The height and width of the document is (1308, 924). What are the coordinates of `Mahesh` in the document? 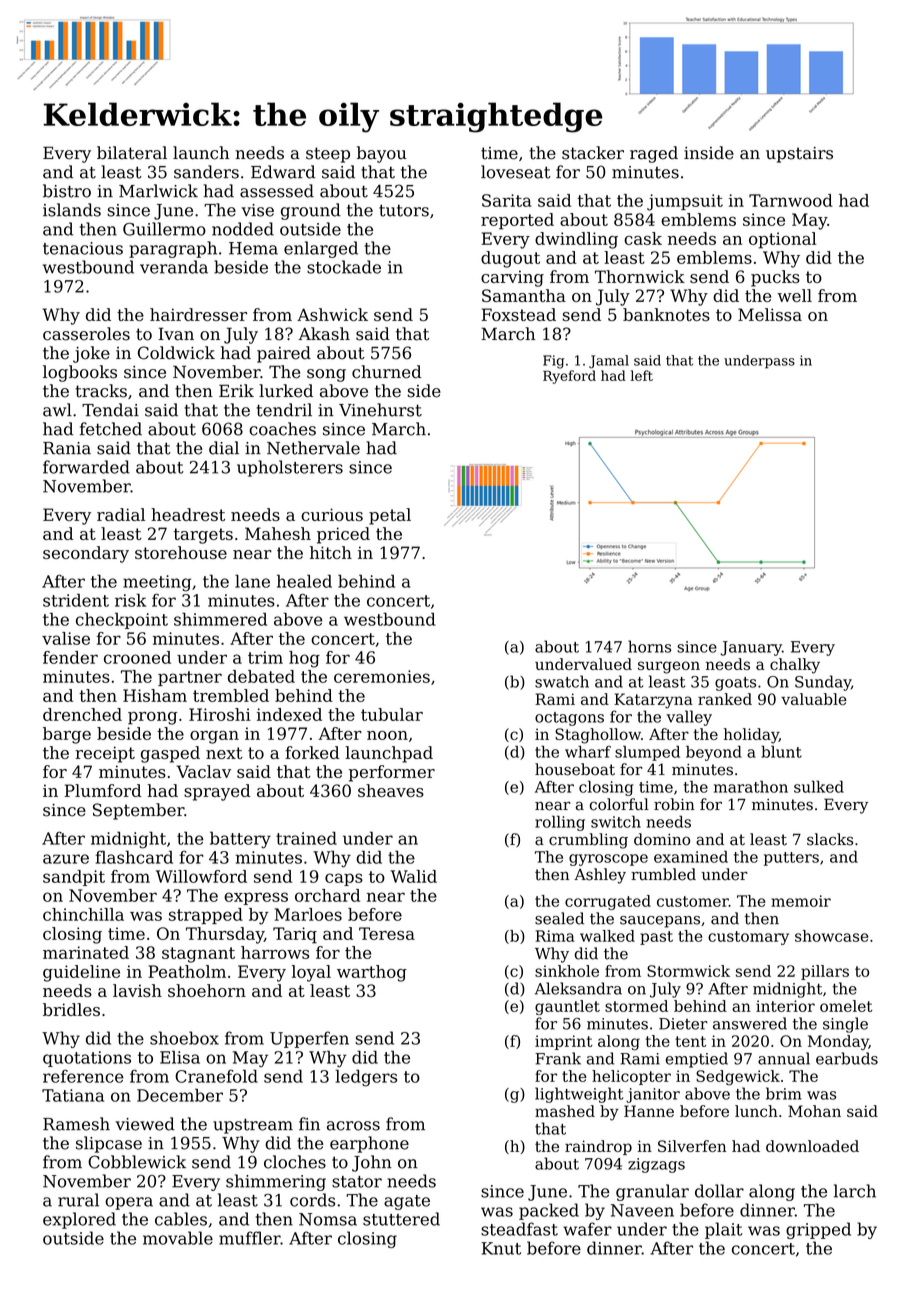 It's located at (278, 533).
